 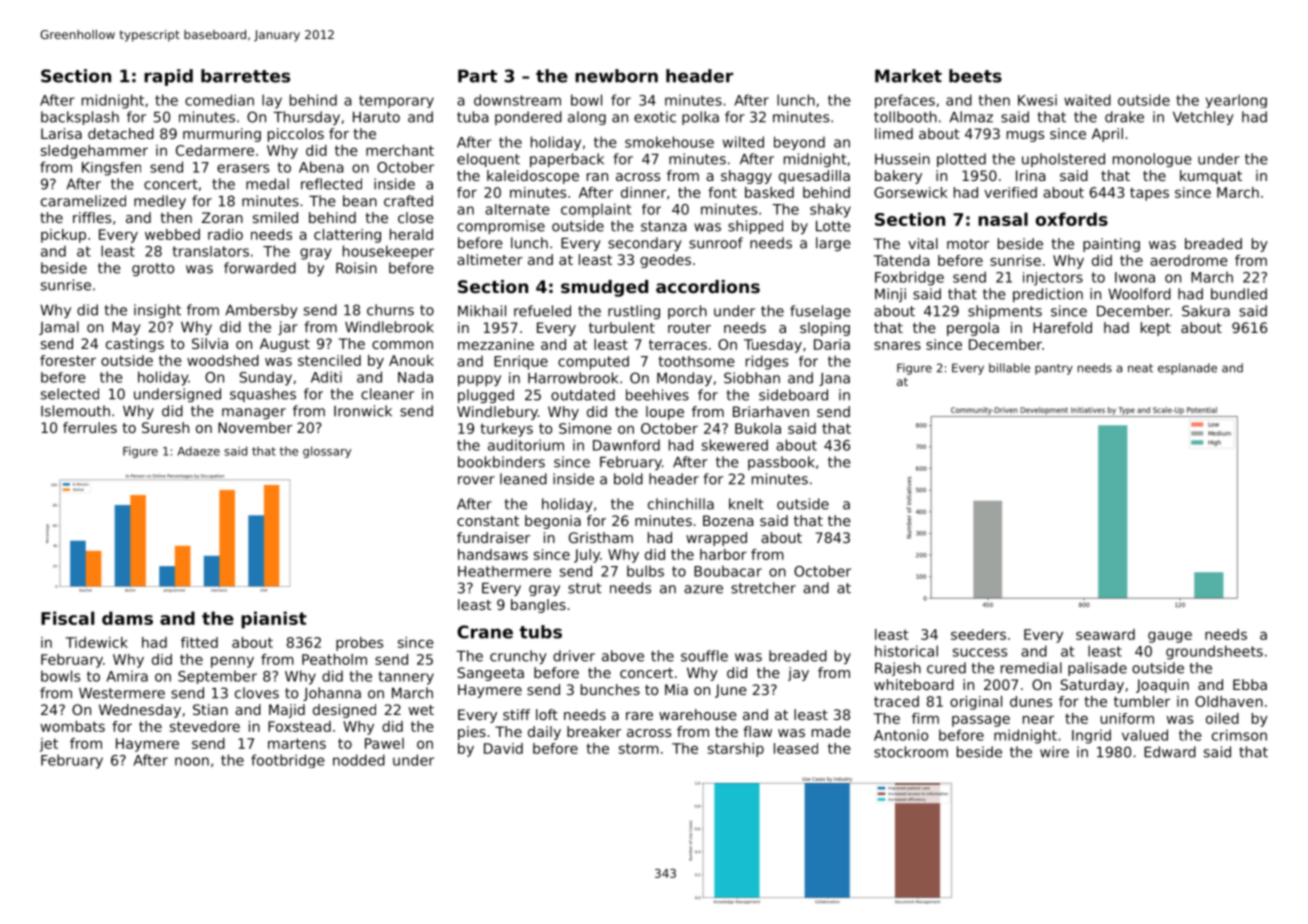 I want to click on Johanna, so click(x=332, y=694).
